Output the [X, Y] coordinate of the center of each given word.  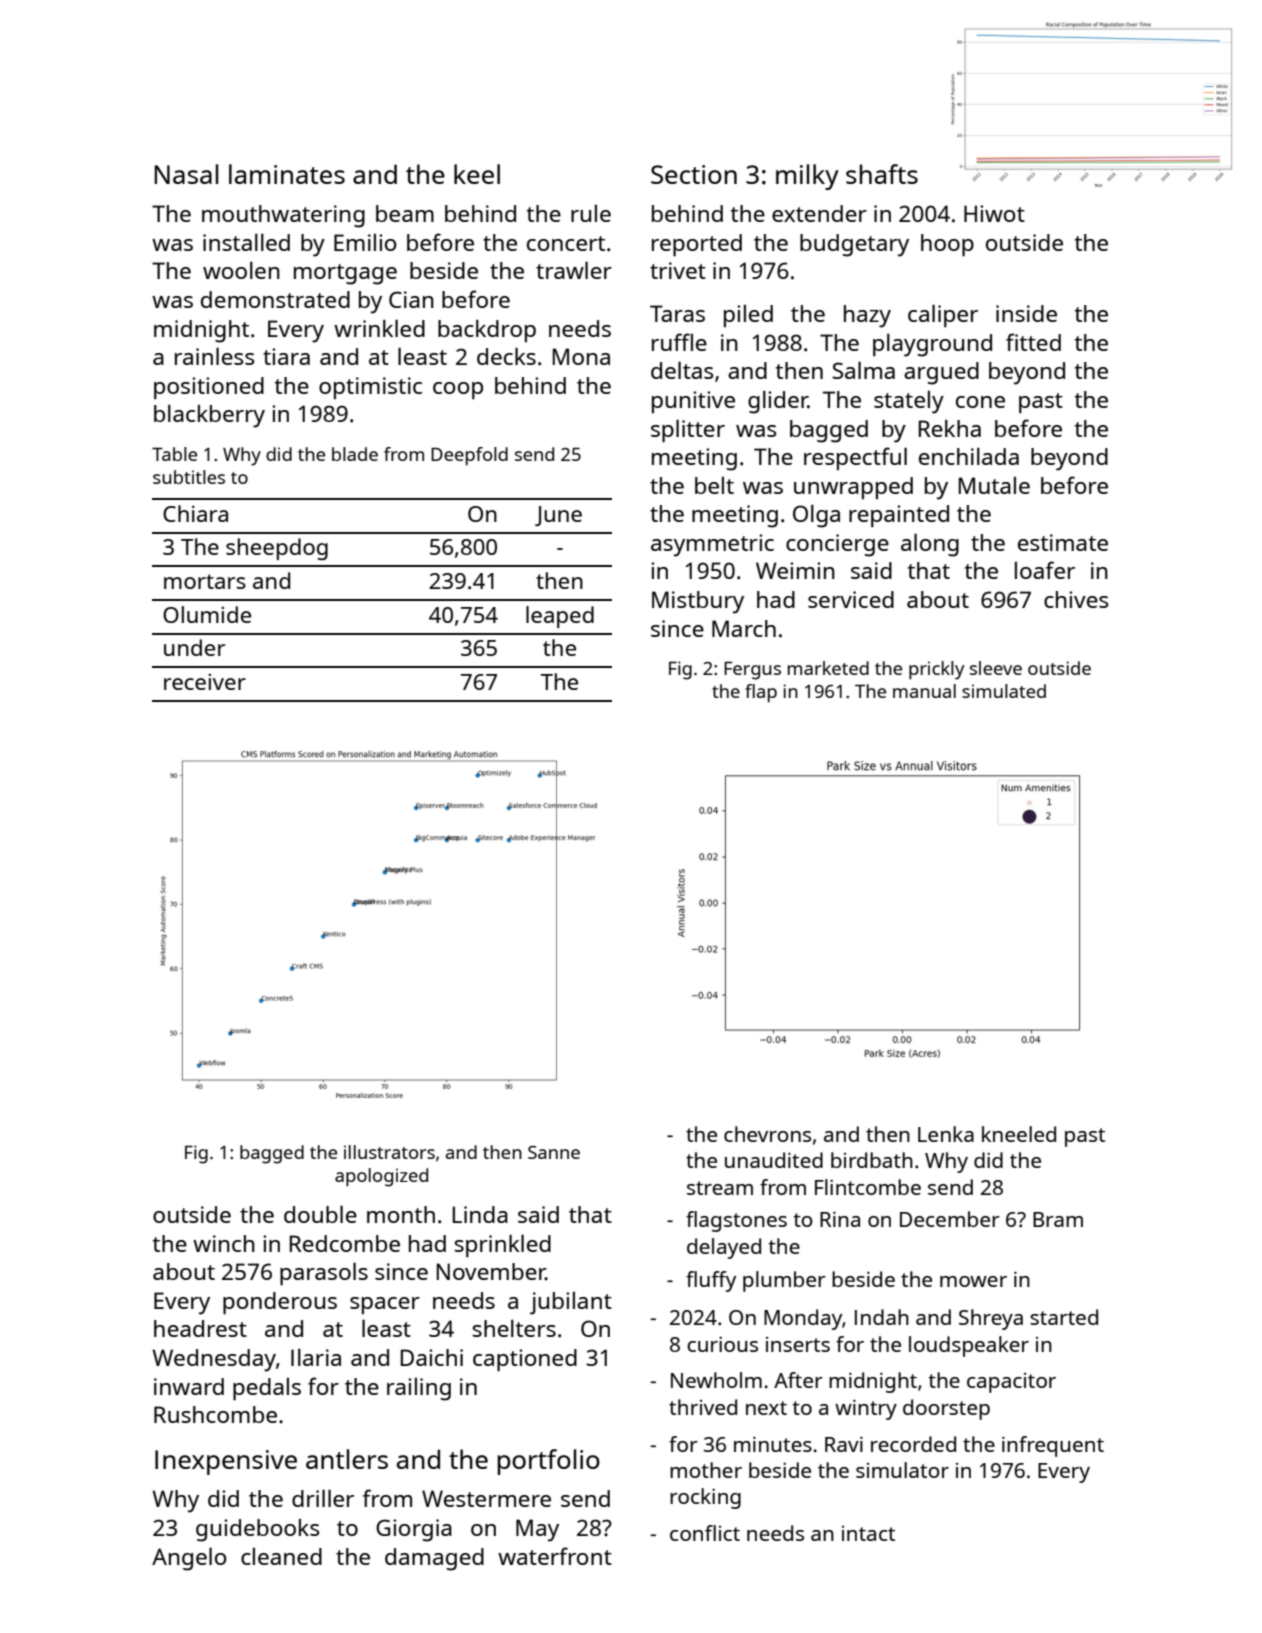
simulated [1004, 691]
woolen [241, 270]
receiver [205, 682]
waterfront [555, 1556]
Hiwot [994, 213]
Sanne [554, 1152]
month [401, 1214]
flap [761, 693]
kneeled [1019, 1134]
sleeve [996, 668]
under [194, 647]
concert [566, 243]
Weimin [795, 570]
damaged [434, 1559]
